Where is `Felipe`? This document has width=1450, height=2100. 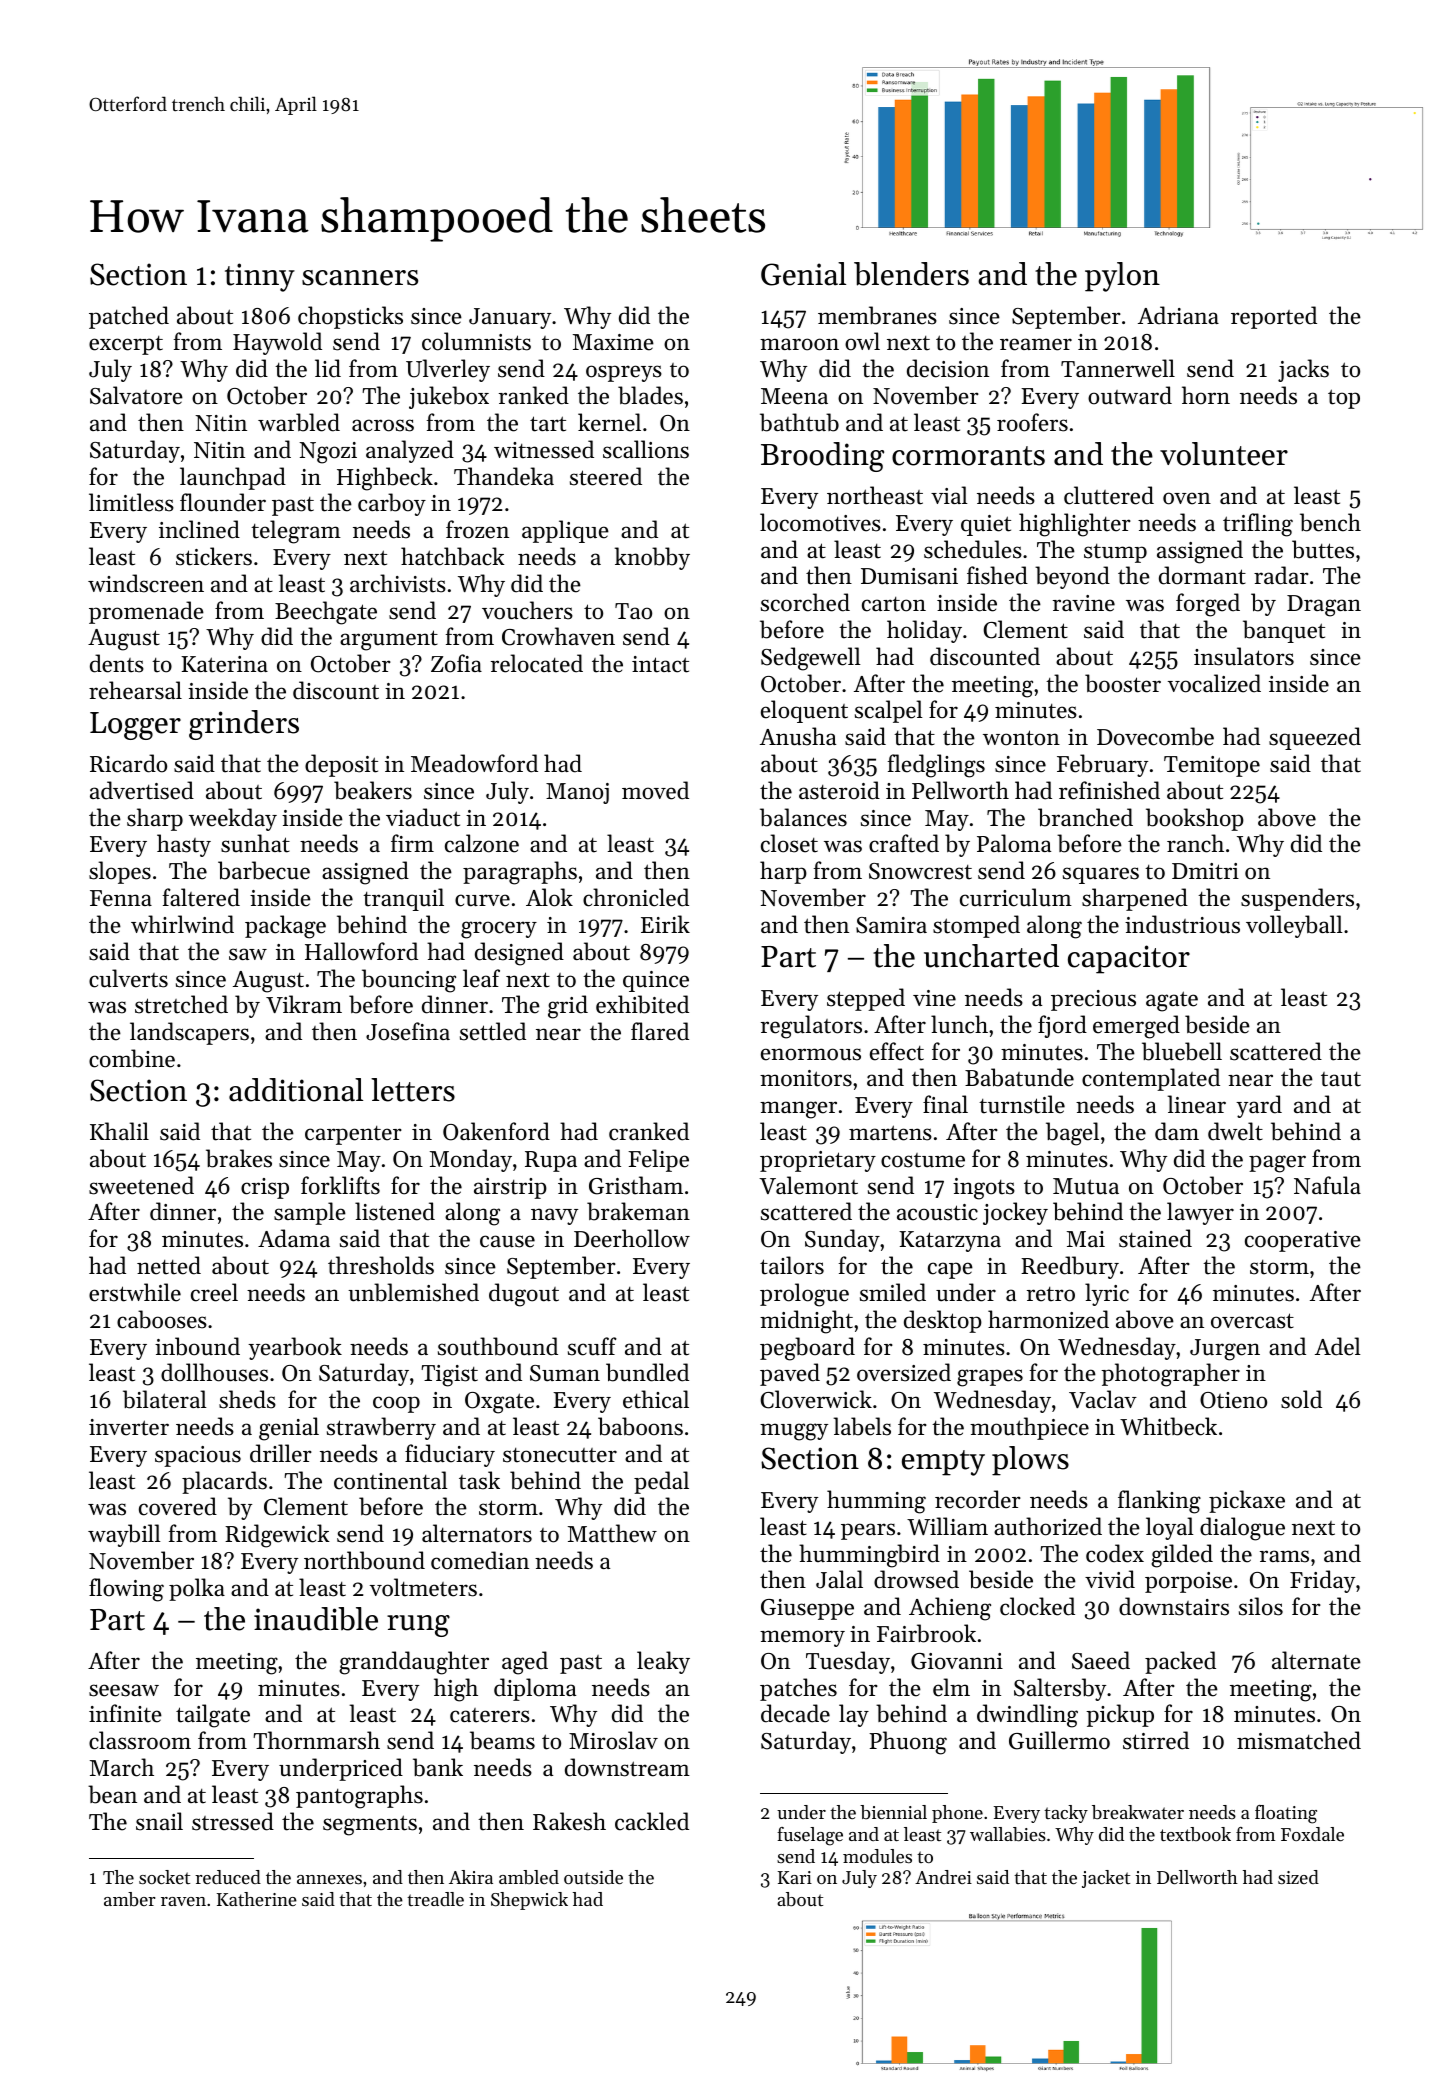 Felipe is located at coordinates (658, 1160).
